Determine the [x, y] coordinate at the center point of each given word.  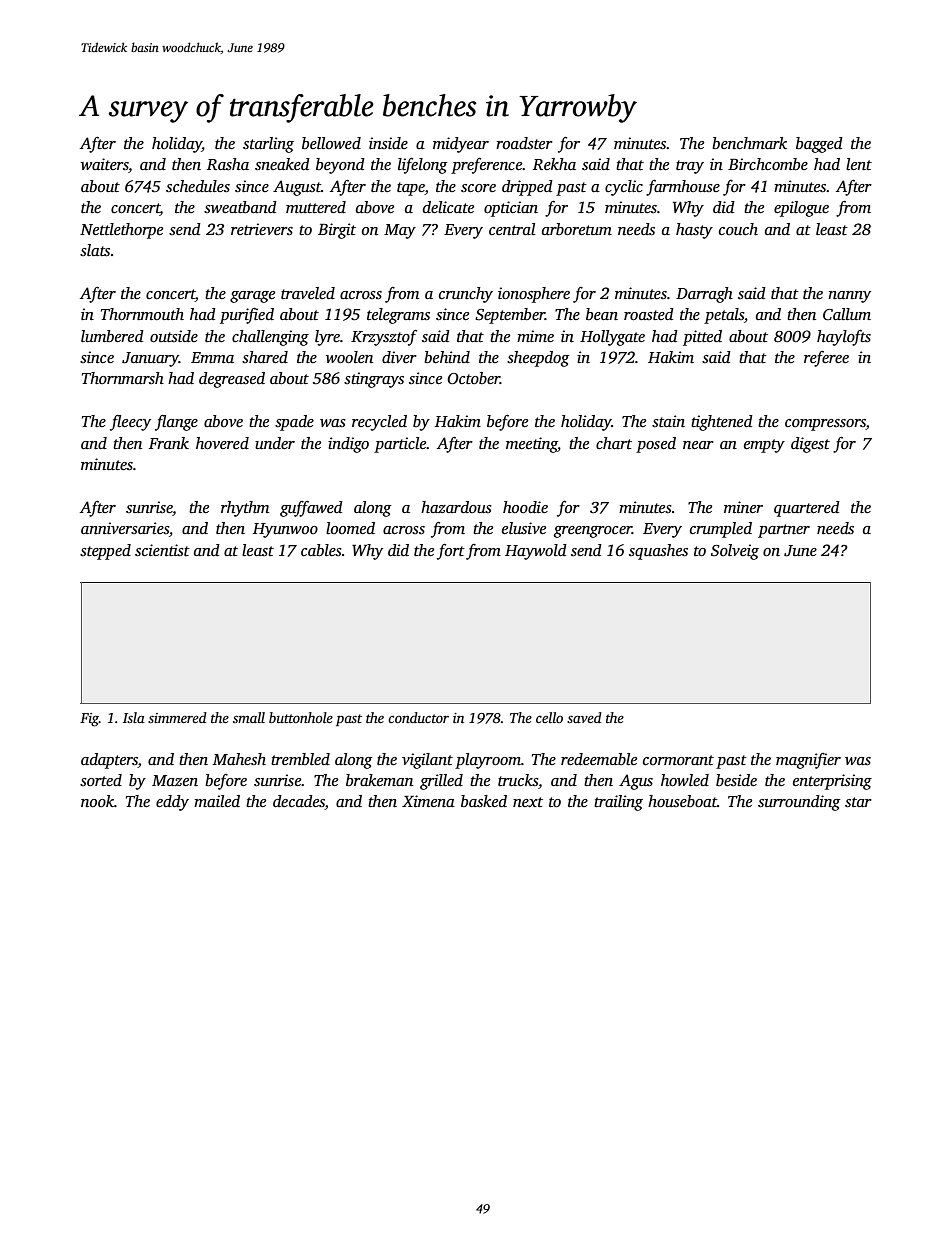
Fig [89, 720]
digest [810, 445]
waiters [104, 164]
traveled [308, 293]
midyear [461, 145]
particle [400, 445]
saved [584, 717]
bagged [819, 145]
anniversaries [125, 528]
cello [549, 717]
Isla [134, 717]
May [400, 231]
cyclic [624, 188]
